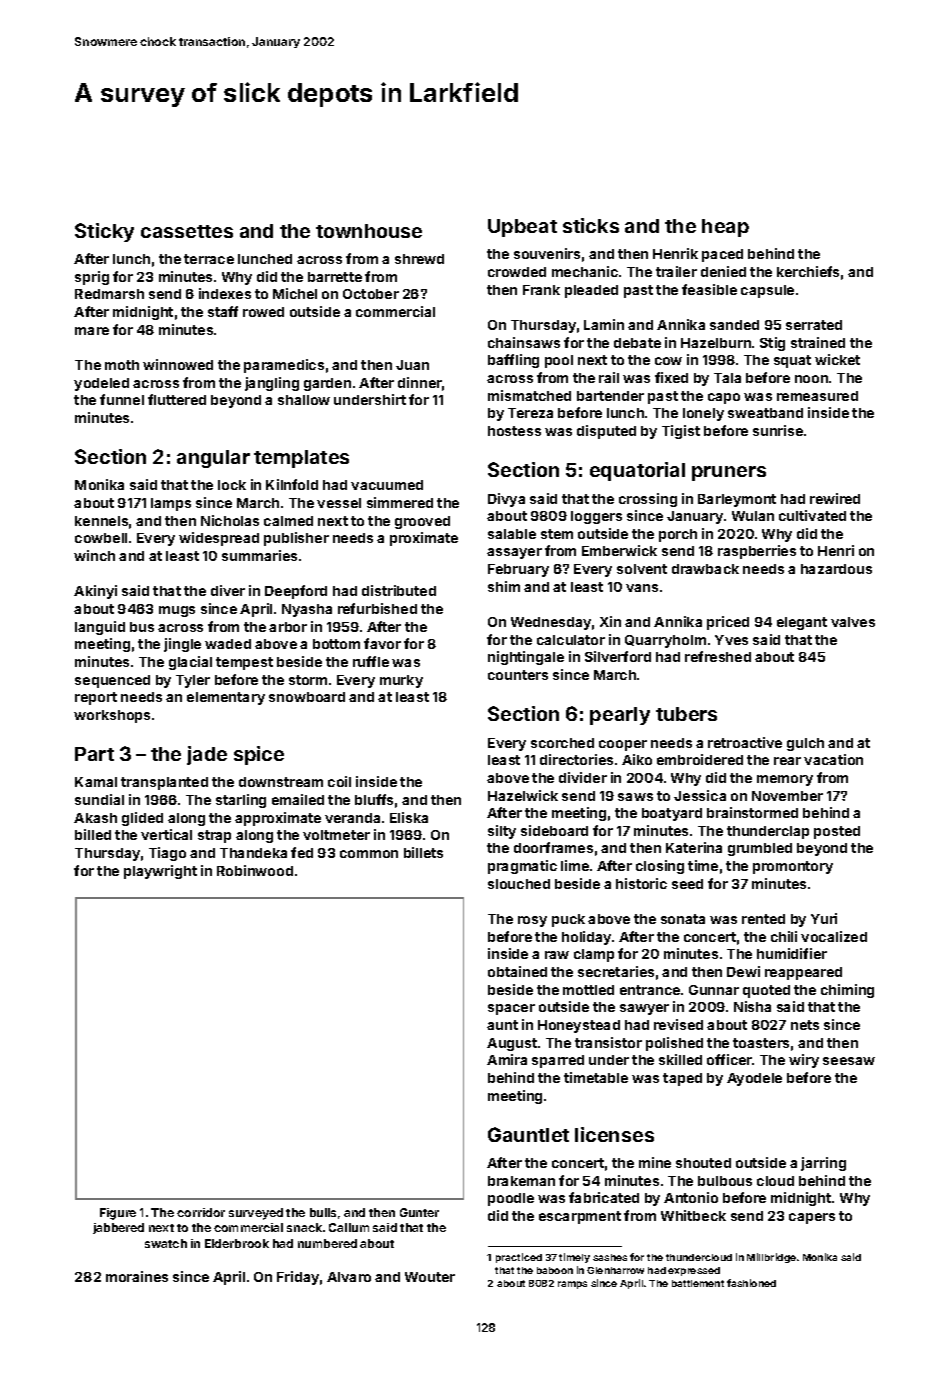 The height and width of the document is (1378, 952). What do you see at coordinates (771, 1258) in the document?
I see `Millbridge` at bounding box center [771, 1258].
